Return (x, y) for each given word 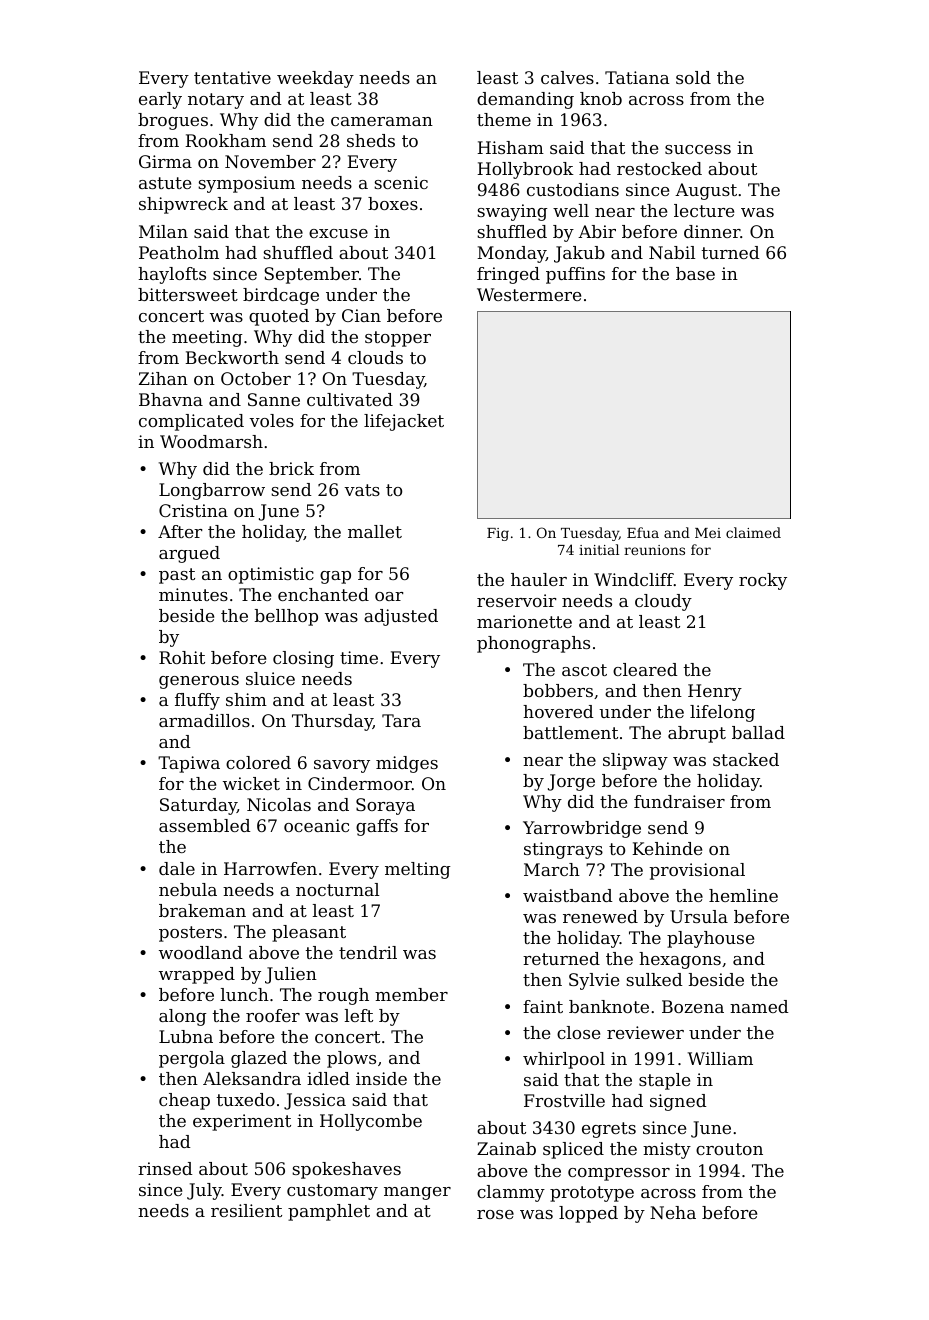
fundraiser (679, 801)
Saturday (198, 806)
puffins (575, 275)
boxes (393, 203)
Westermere (529, 294)
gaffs (377, 827)
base (695, 273)
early (160, 100)
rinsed (165, 1168)
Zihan (163, 378)
